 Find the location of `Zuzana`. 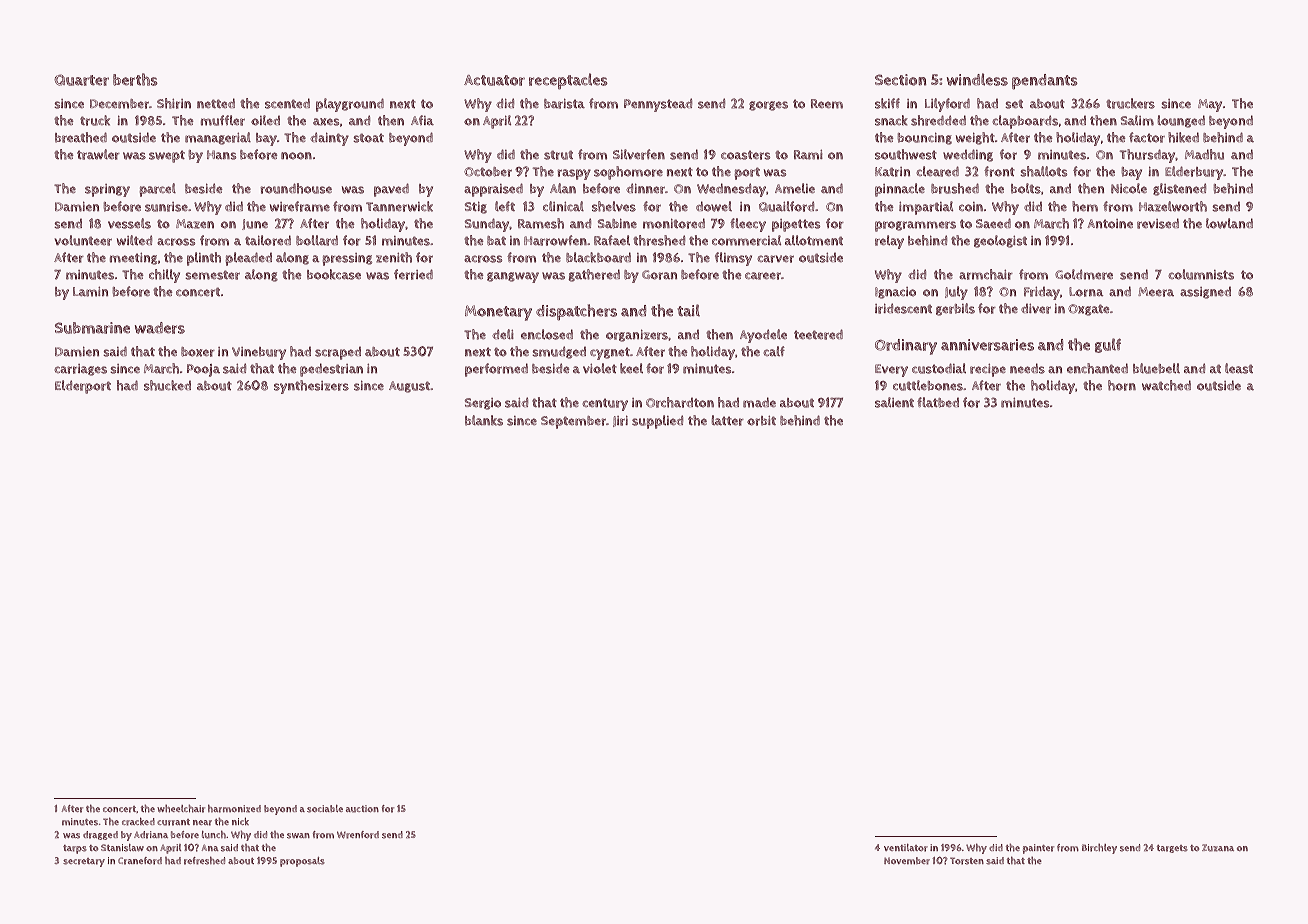

Zuzana is located at coordinates (1218, 848).
